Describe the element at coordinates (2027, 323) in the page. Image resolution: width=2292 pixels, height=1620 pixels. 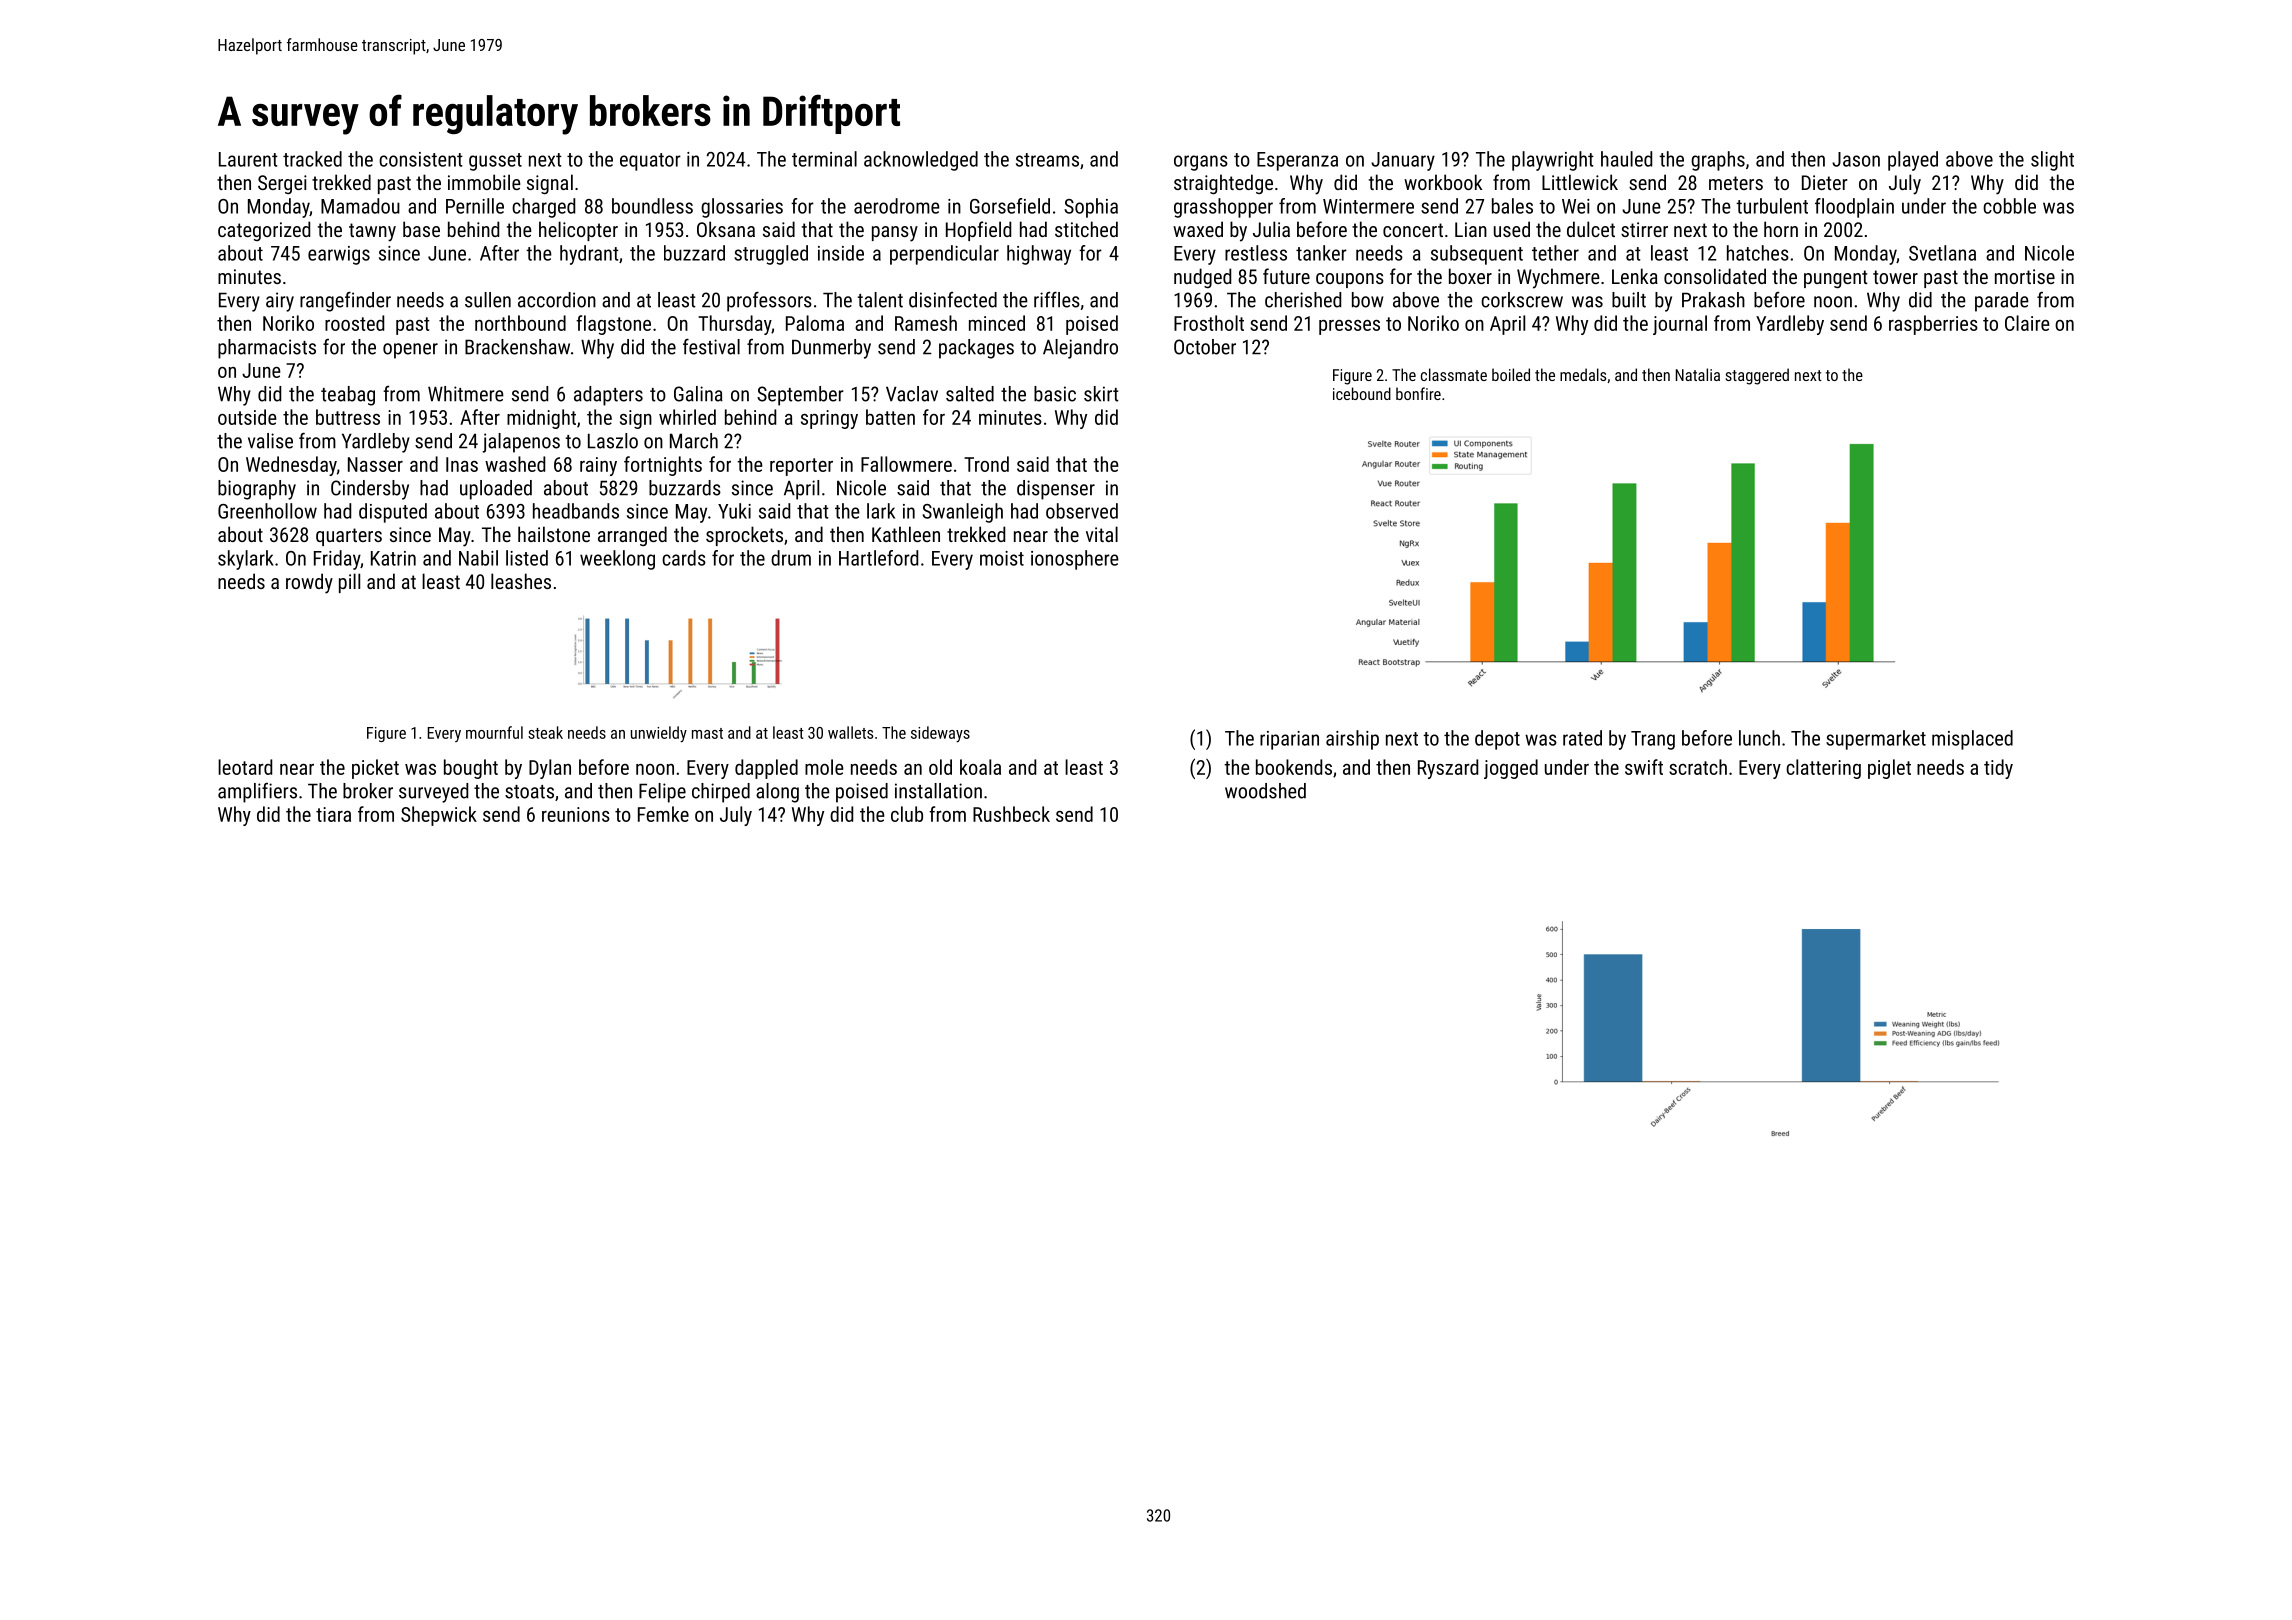
I see `Claire` at that location.
